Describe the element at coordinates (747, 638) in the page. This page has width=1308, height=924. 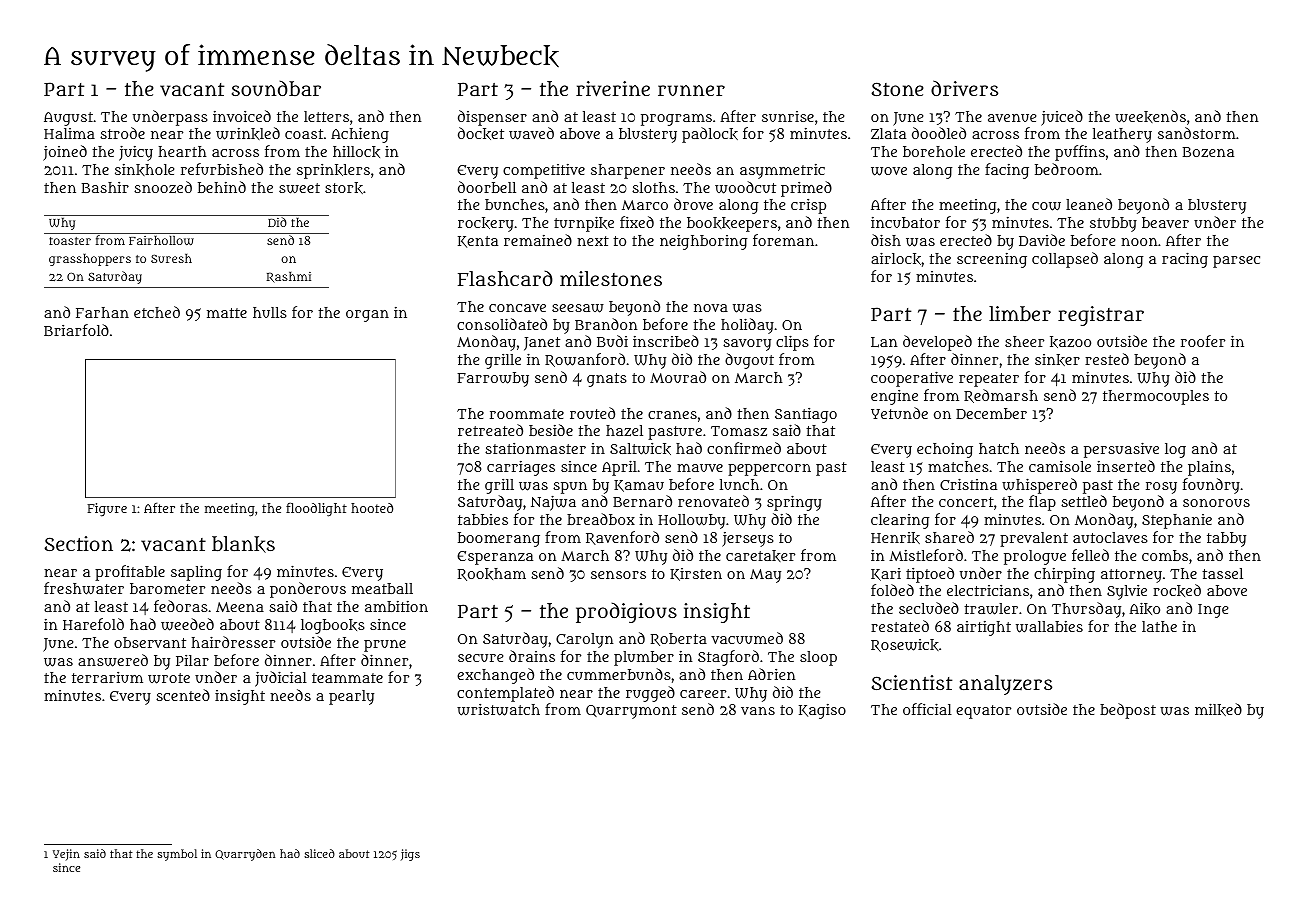
I see `vacuumed` at that location.
